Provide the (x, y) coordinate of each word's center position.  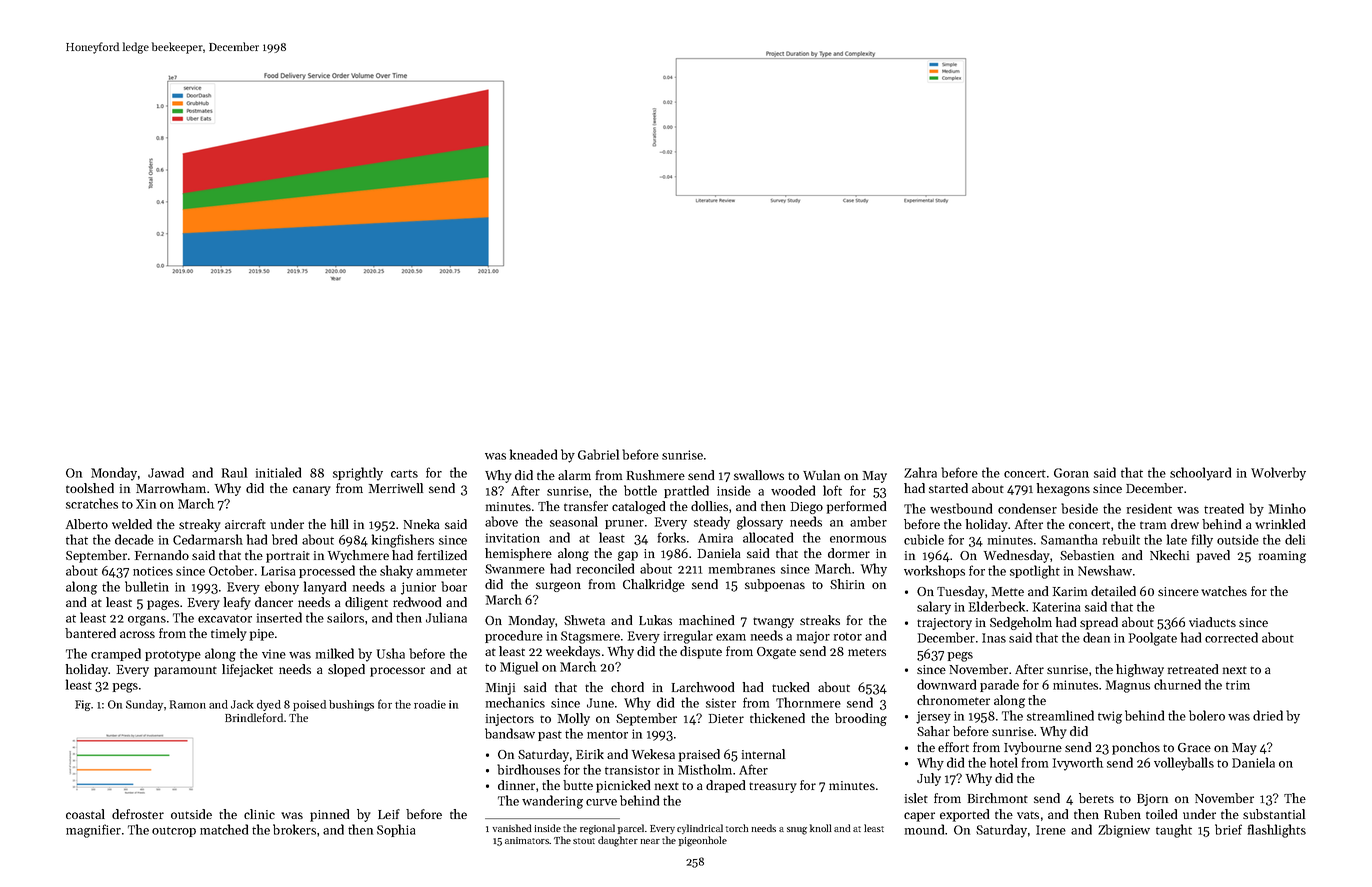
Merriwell (396, 488)
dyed (269, 705)
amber (868, 521)
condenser (1027, 508)
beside (1079, 508)
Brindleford (254, 717)
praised (699, 755)
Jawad (166, 472)
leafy (237, 603)
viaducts (1212, 622)
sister (721, 703)
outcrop (174, 832)
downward (946, 684)
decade (134, 539)
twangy (773, 622)
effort (953, 747)
